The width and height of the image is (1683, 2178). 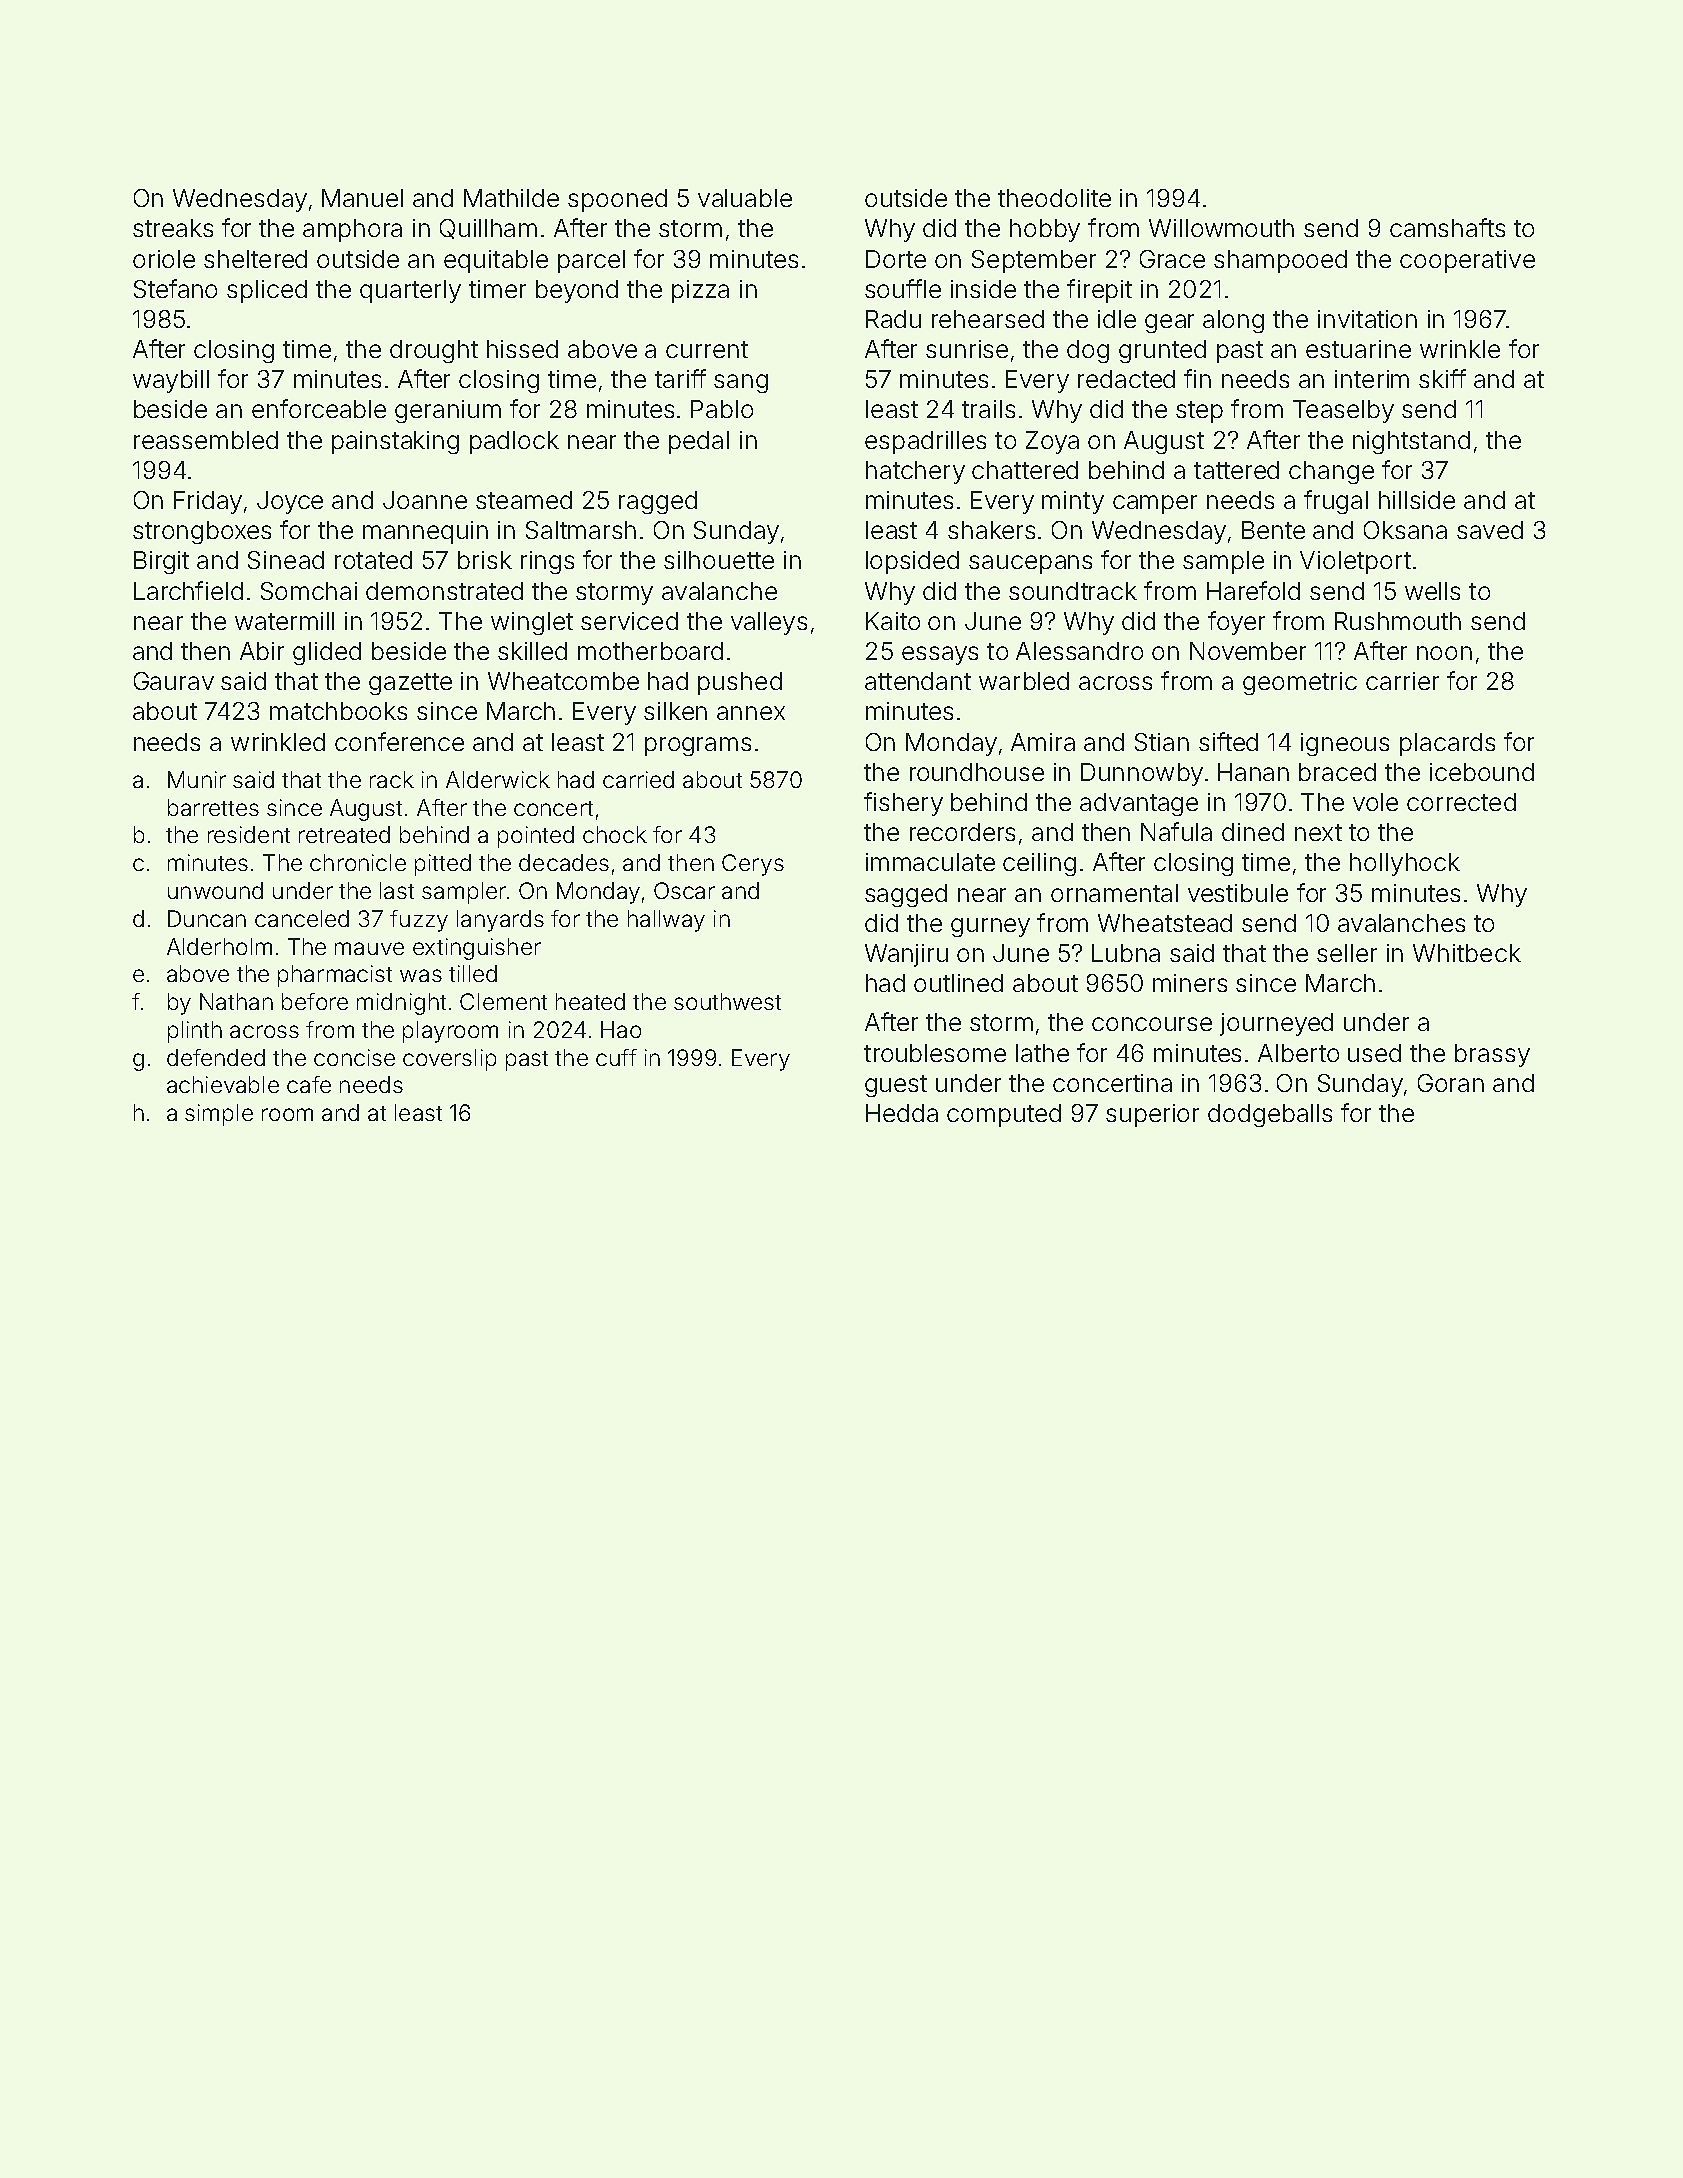 I want to click on step, so click(x=1199, y=412).
